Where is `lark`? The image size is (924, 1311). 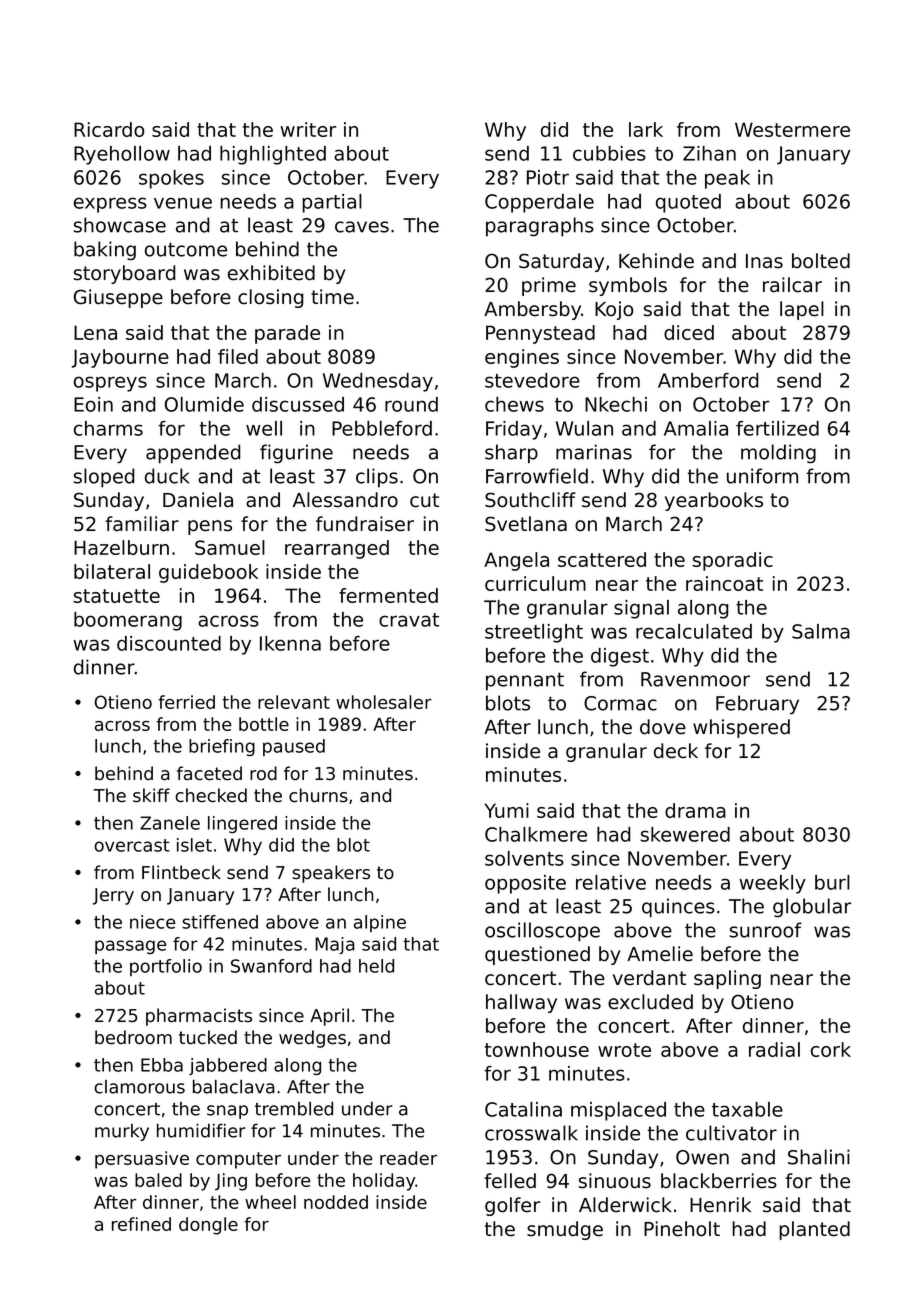
lark is located at coordinates (646, 129).
